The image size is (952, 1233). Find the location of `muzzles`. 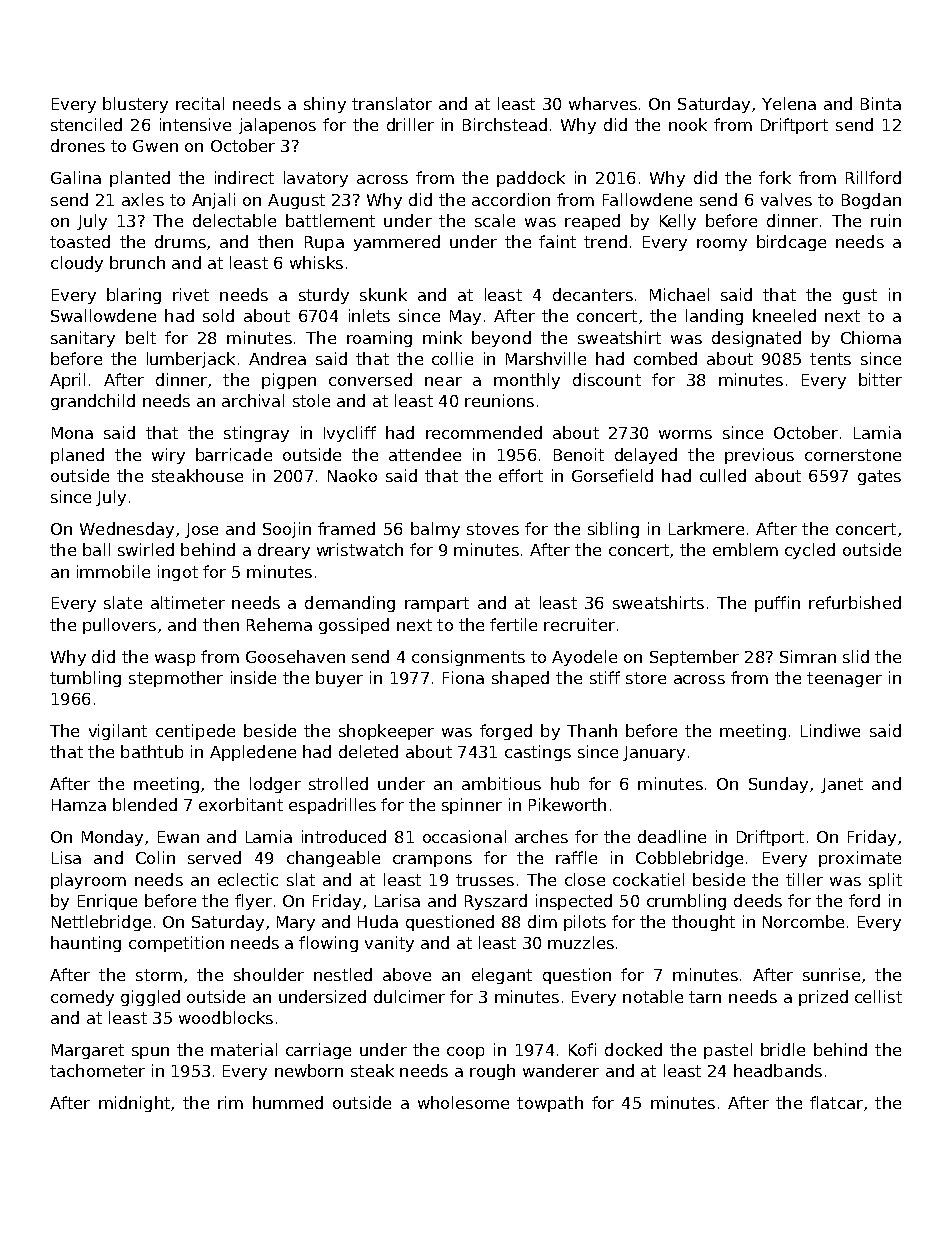

muzzles is located at coordinates (581, 942).
